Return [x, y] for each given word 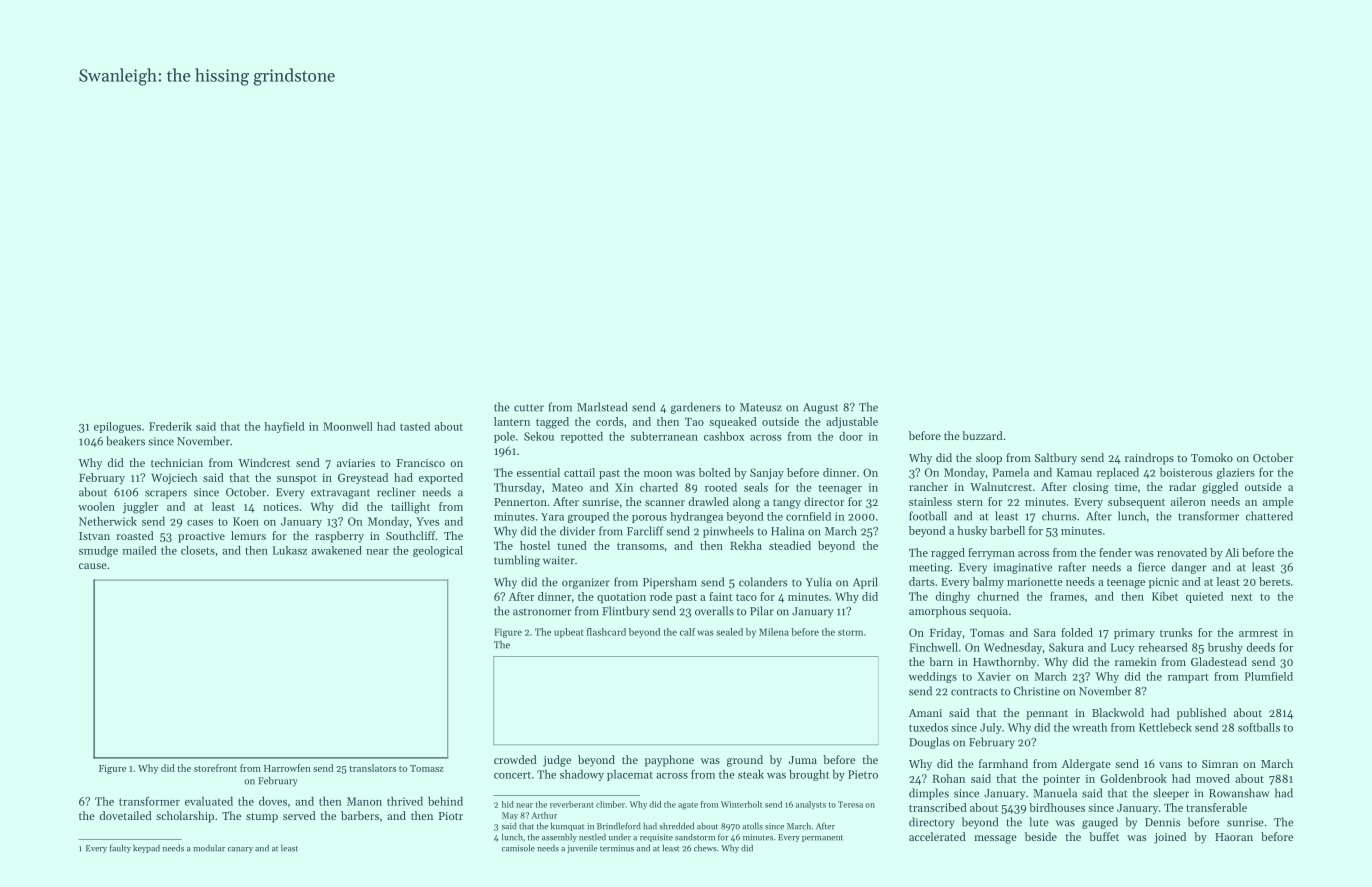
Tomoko [1212, 457]
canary [240, 850]
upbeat [569, 633]
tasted [415, 426]
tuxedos [928, 727]
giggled [1220, 488]
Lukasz [290, 550]
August [820, 408]
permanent [822, 838]
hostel [535, 545]
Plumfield [1269, 676]
